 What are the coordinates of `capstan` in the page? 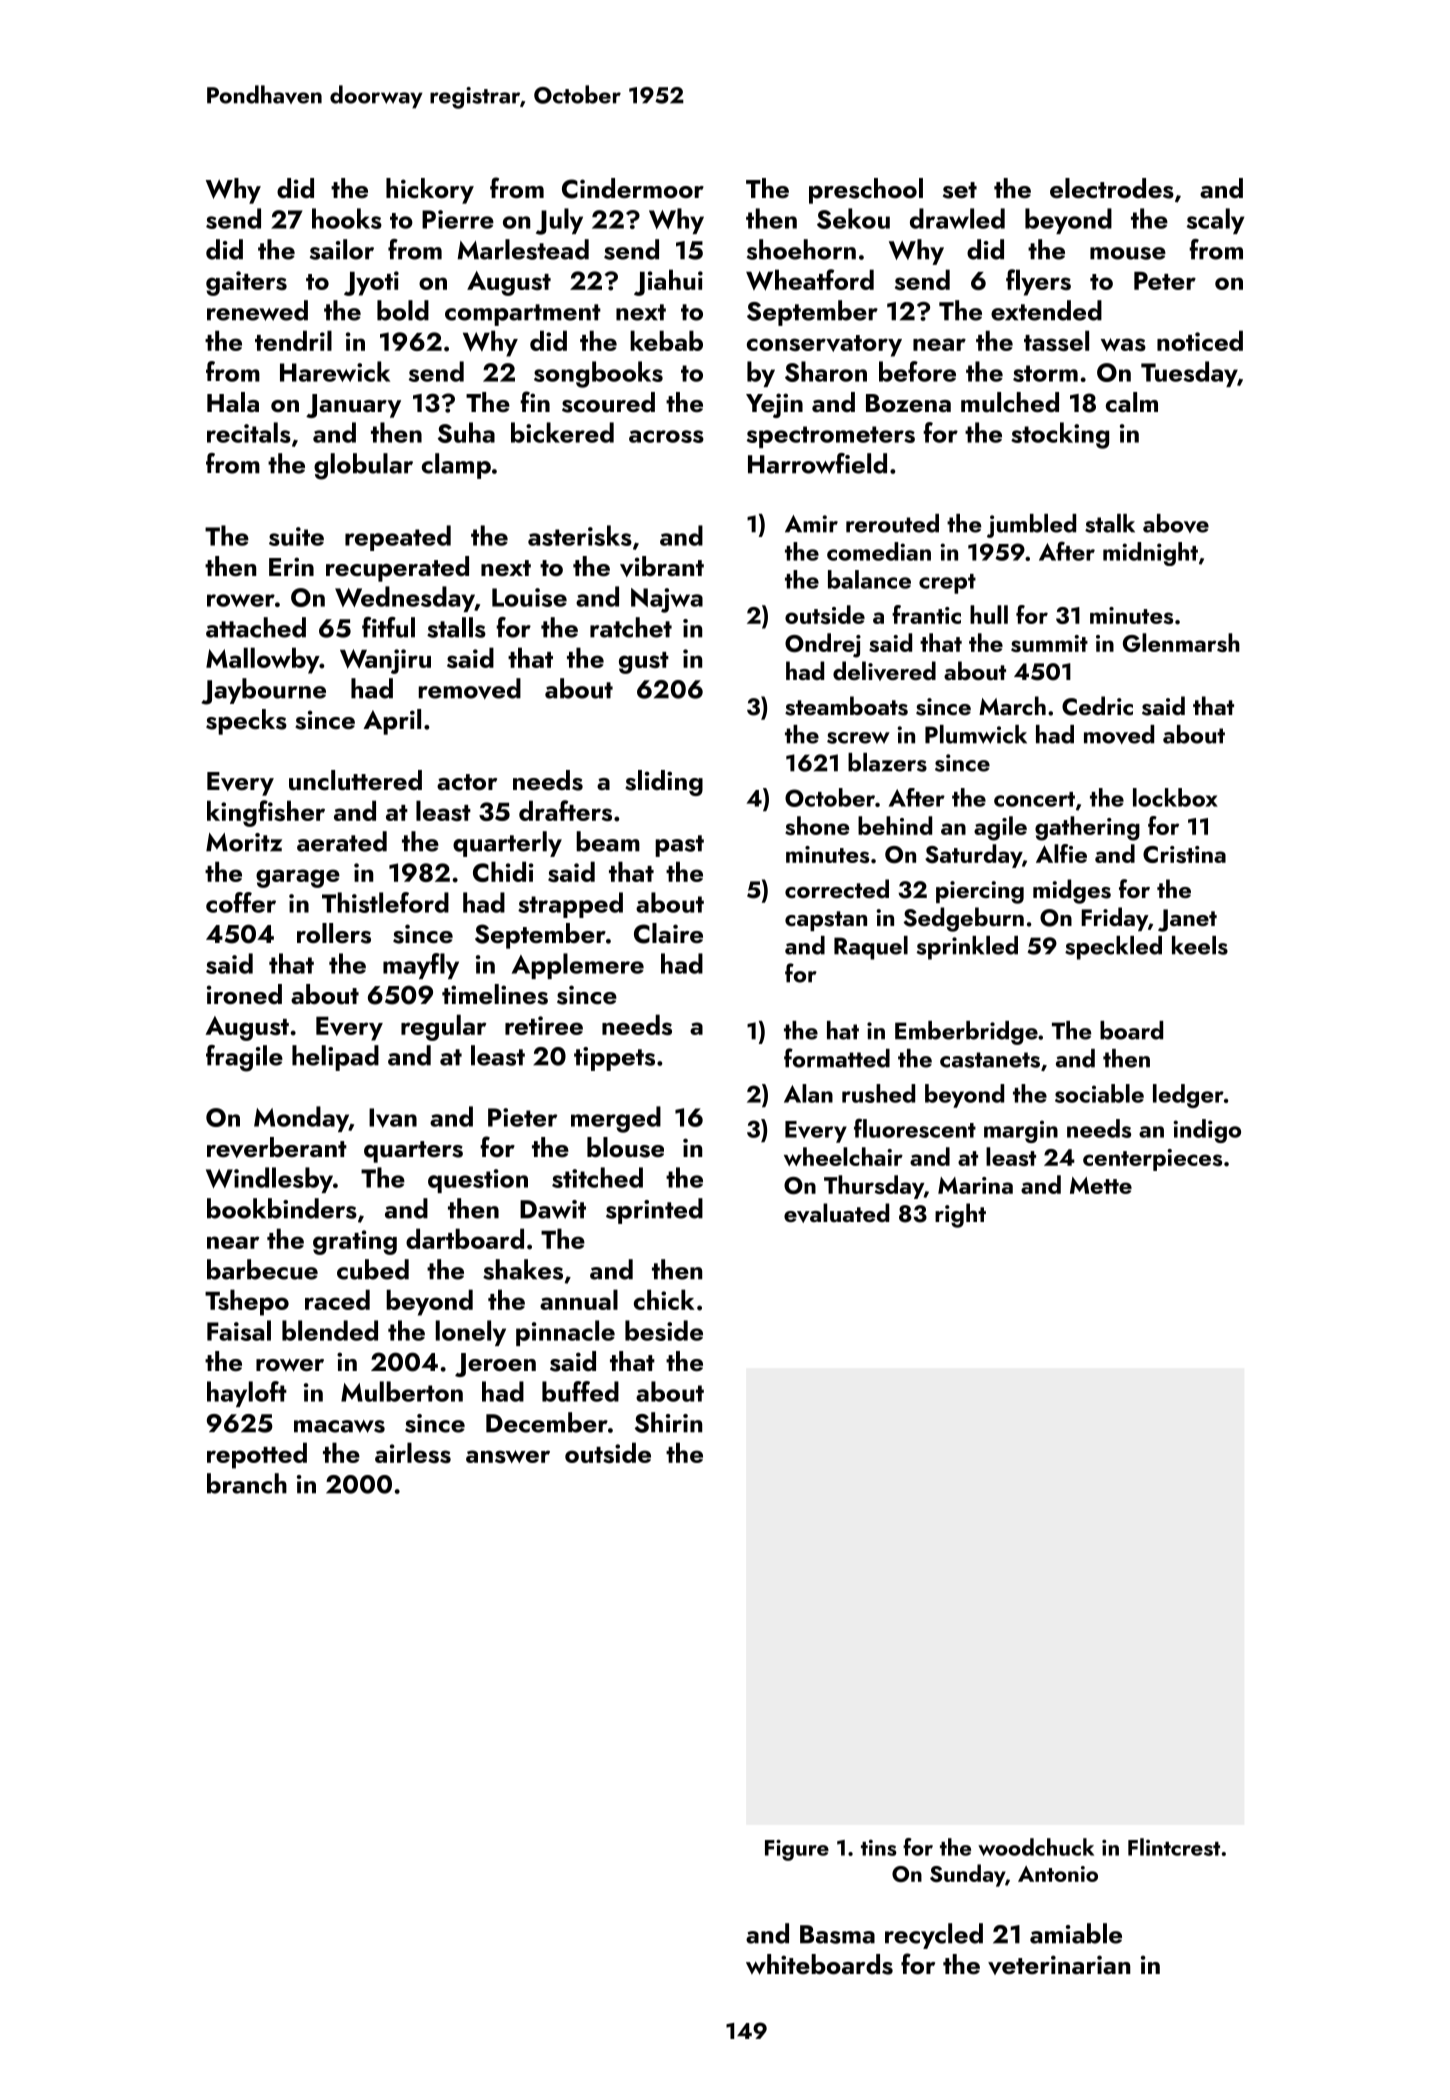 It's located at (826, 921).
